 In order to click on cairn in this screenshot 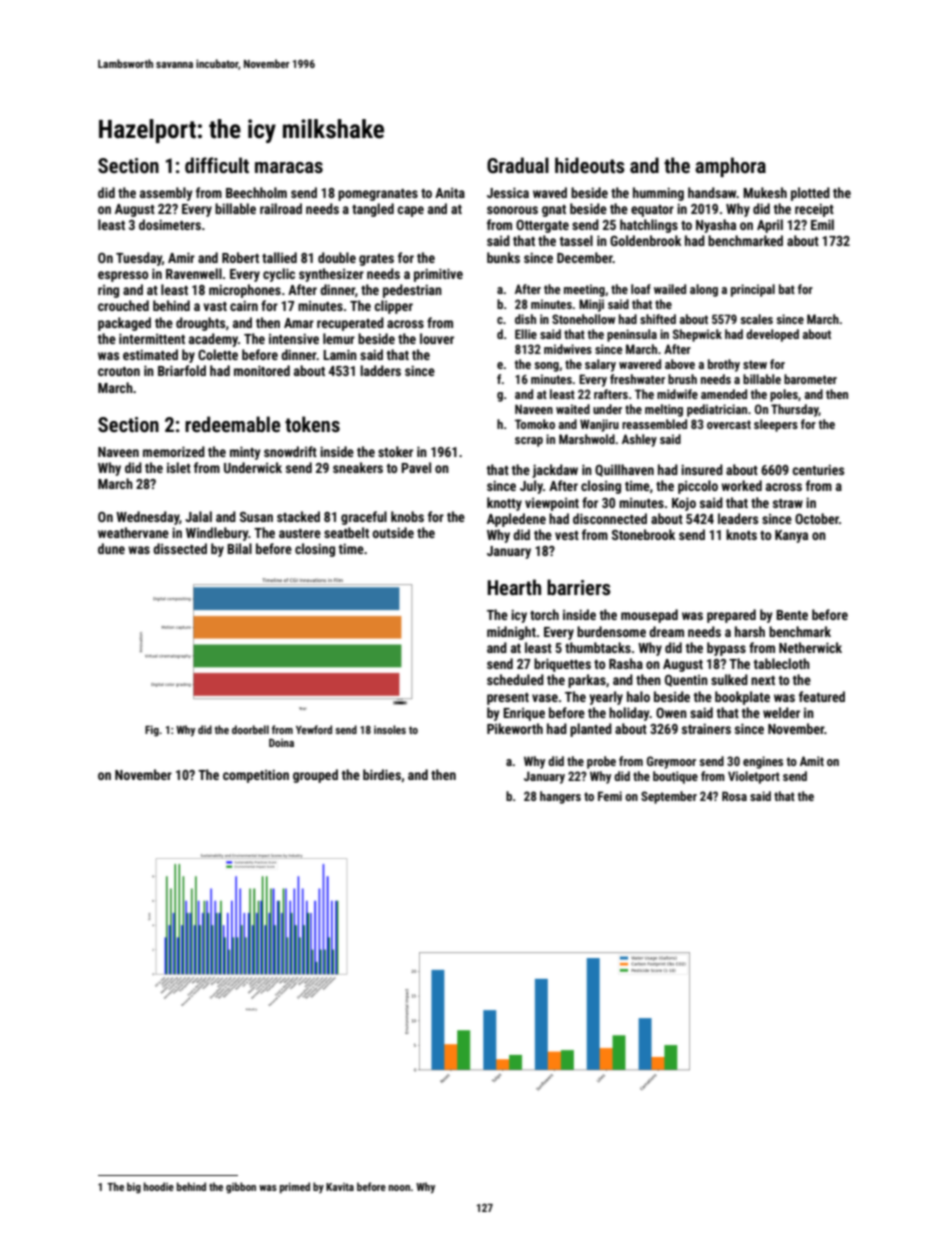, I will do `click(244, 305)`.
